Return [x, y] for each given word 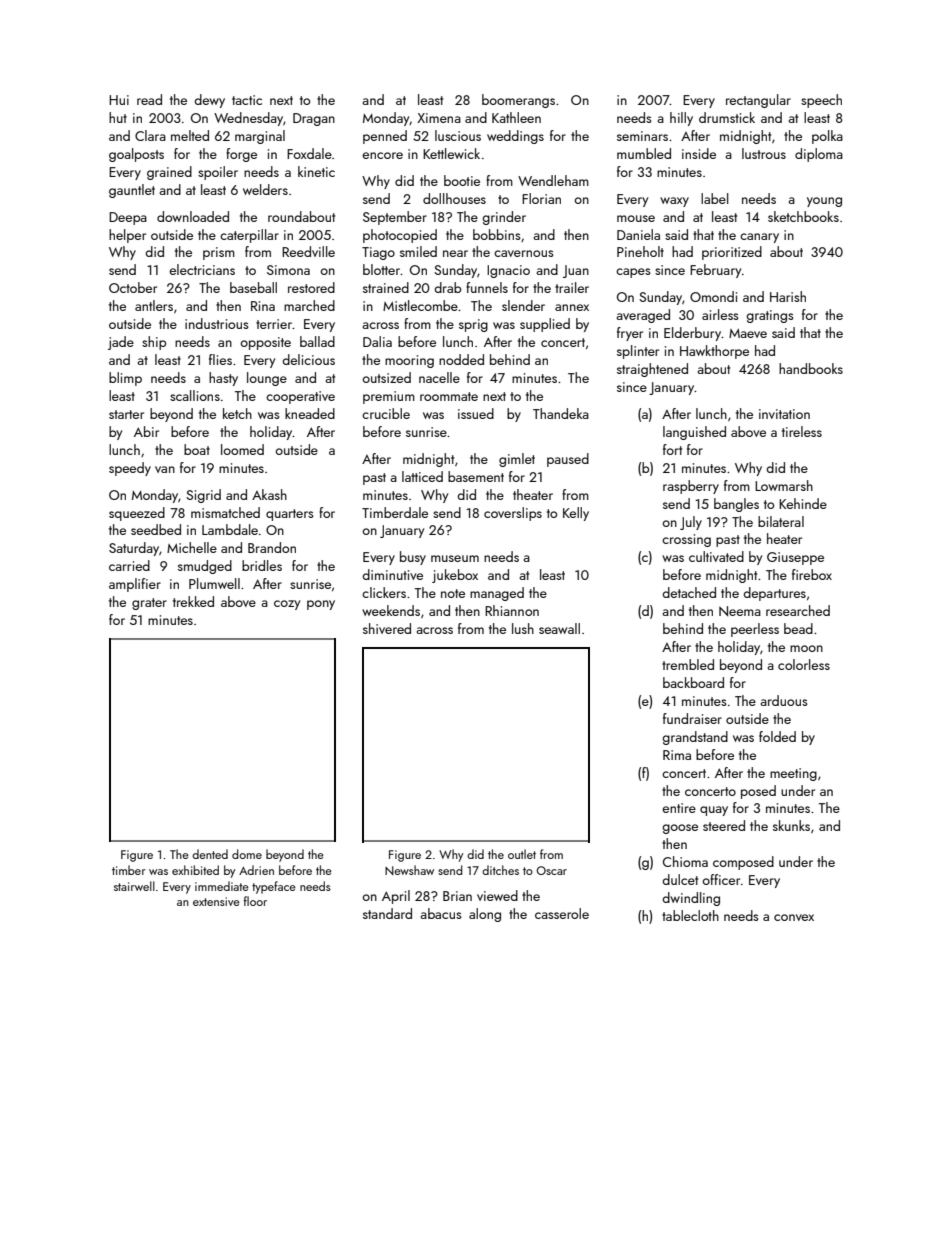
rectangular [758, 101]
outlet [522, 854]
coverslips [513, 514]
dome [247, 854]
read [149, 99]
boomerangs [518, 101]
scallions [195, 395]
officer [721, 879]
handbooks [811, 368]
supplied [545, 325]
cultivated [716, 556]
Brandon [272, 547]
